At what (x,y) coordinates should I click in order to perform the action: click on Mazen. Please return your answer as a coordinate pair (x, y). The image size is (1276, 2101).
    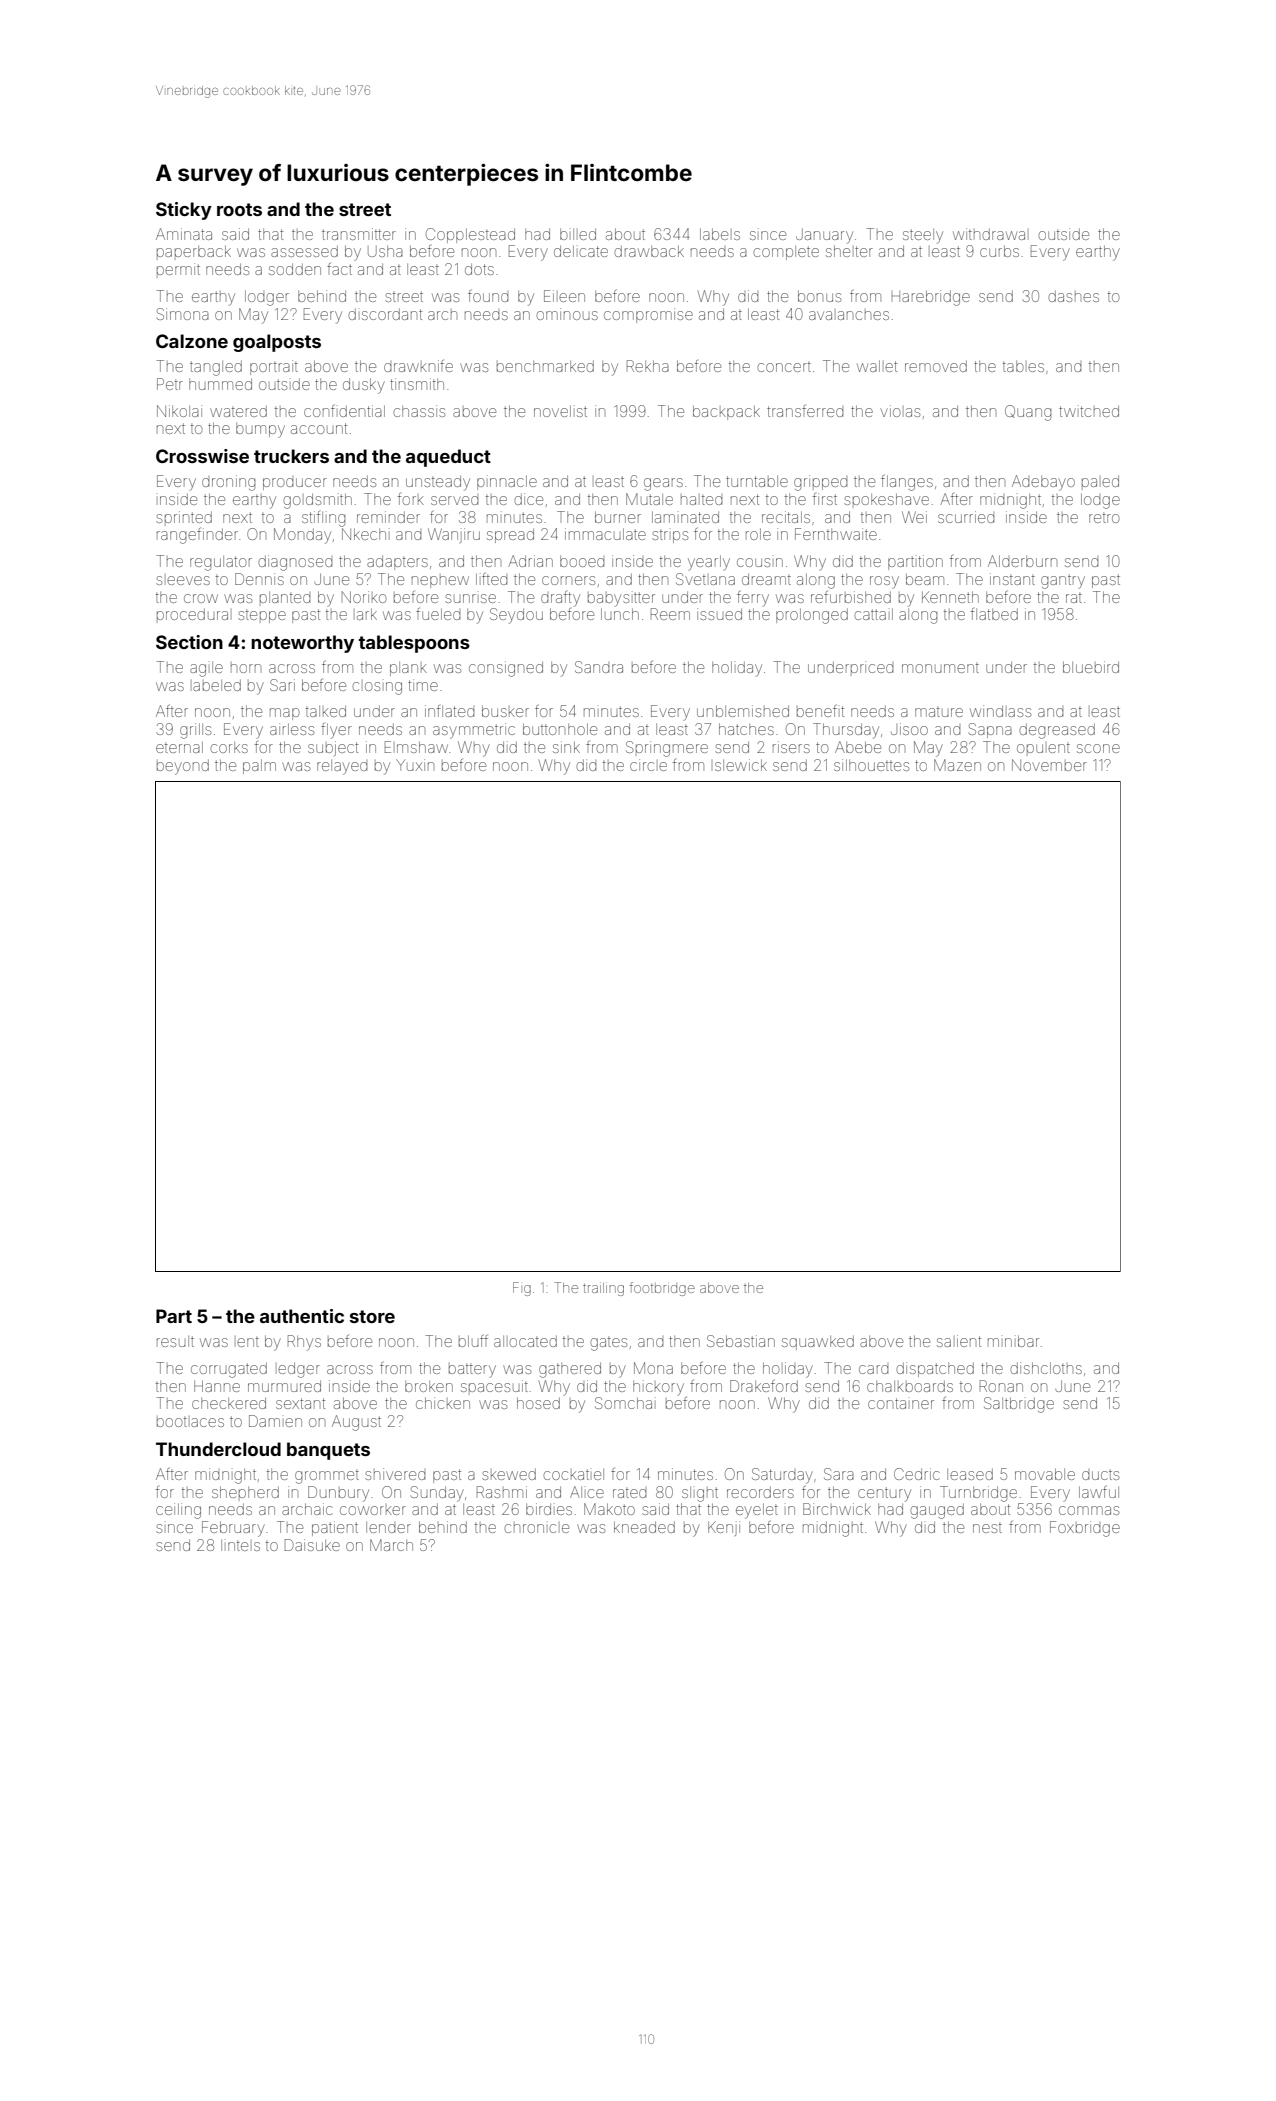
    Looking at the image, I should click on (957, 765).
